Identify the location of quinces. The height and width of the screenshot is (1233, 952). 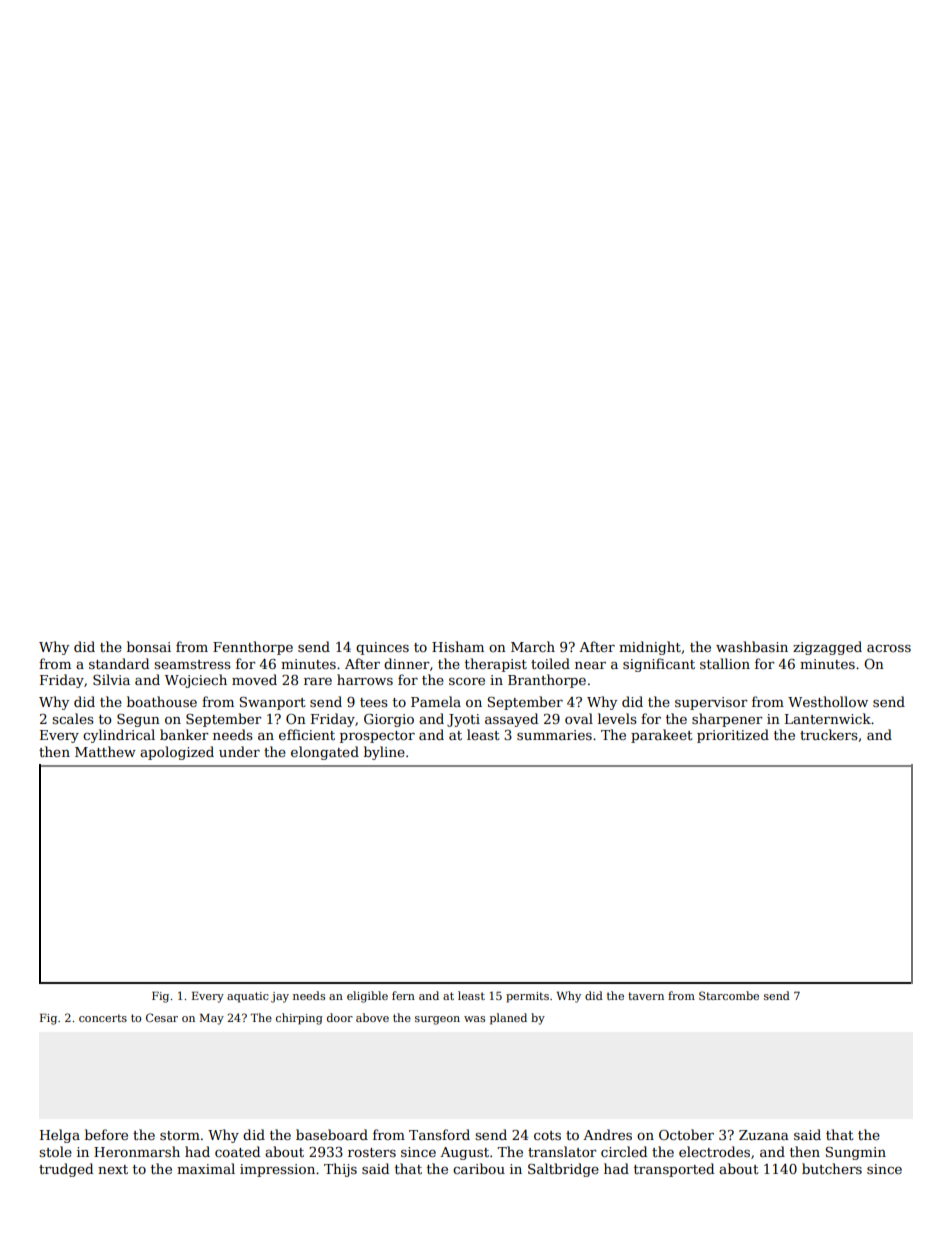
(382, 648).
